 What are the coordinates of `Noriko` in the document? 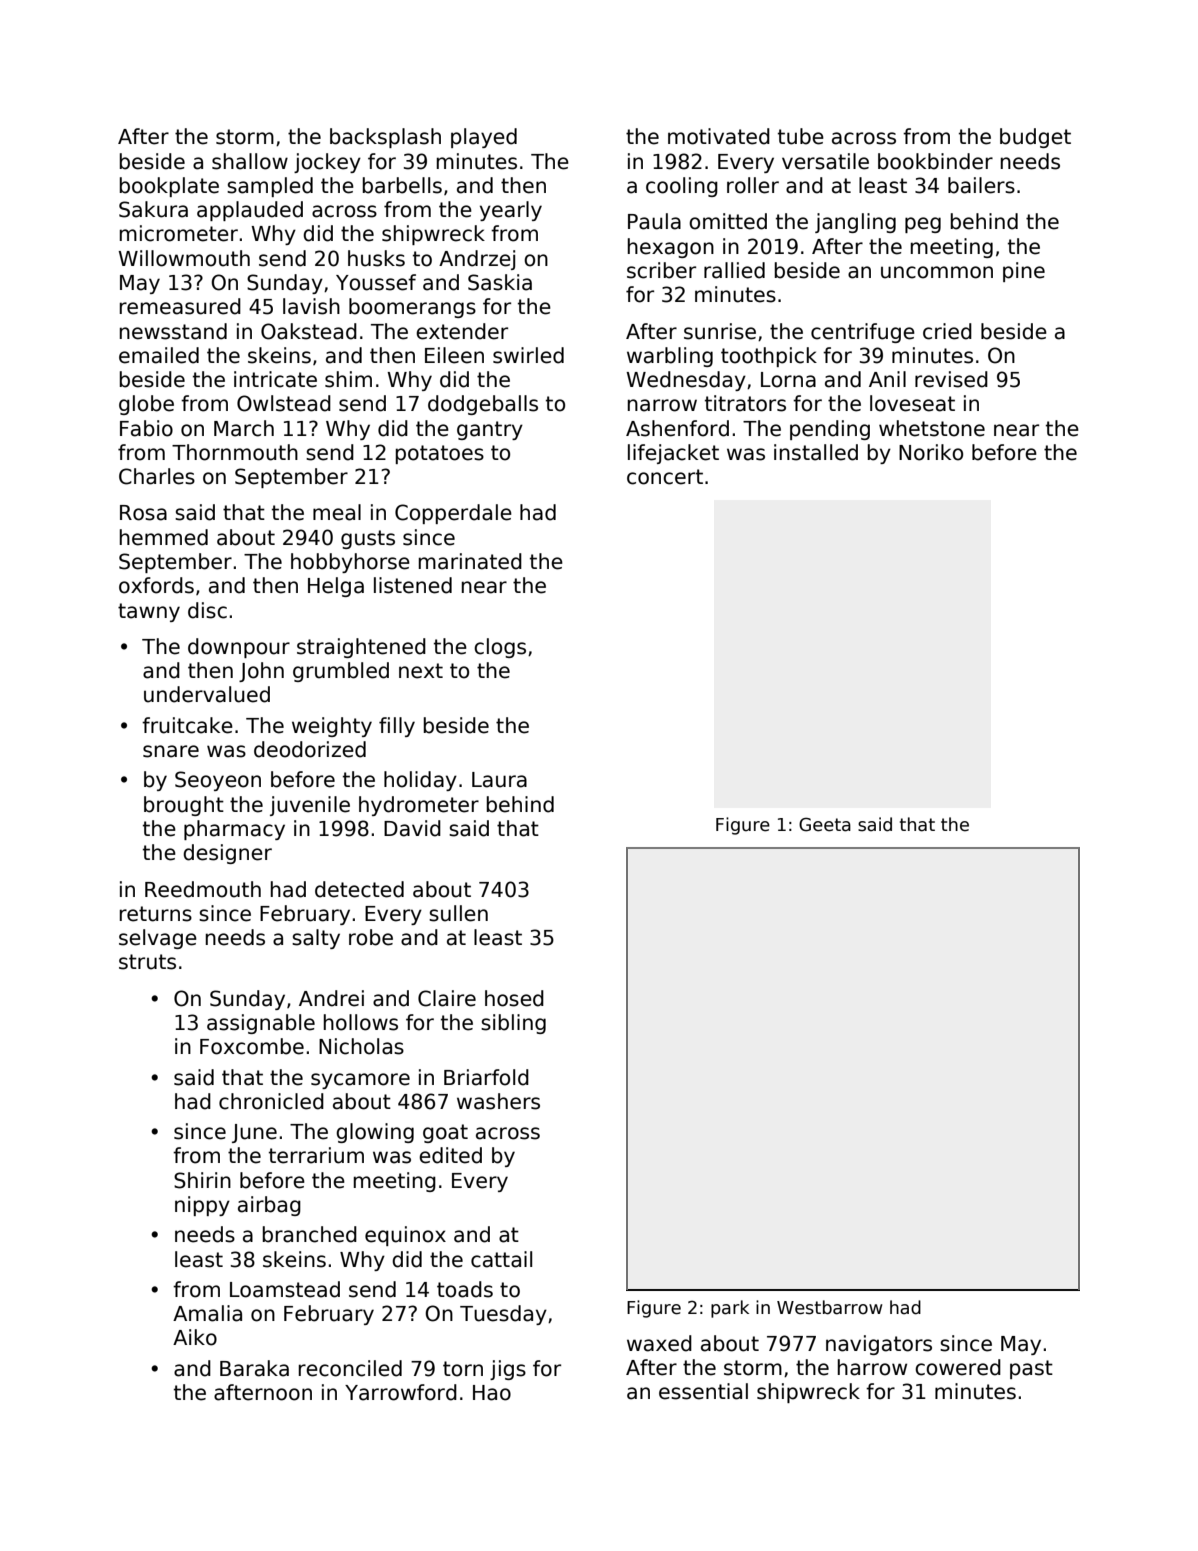 It's located at (931, 452).
